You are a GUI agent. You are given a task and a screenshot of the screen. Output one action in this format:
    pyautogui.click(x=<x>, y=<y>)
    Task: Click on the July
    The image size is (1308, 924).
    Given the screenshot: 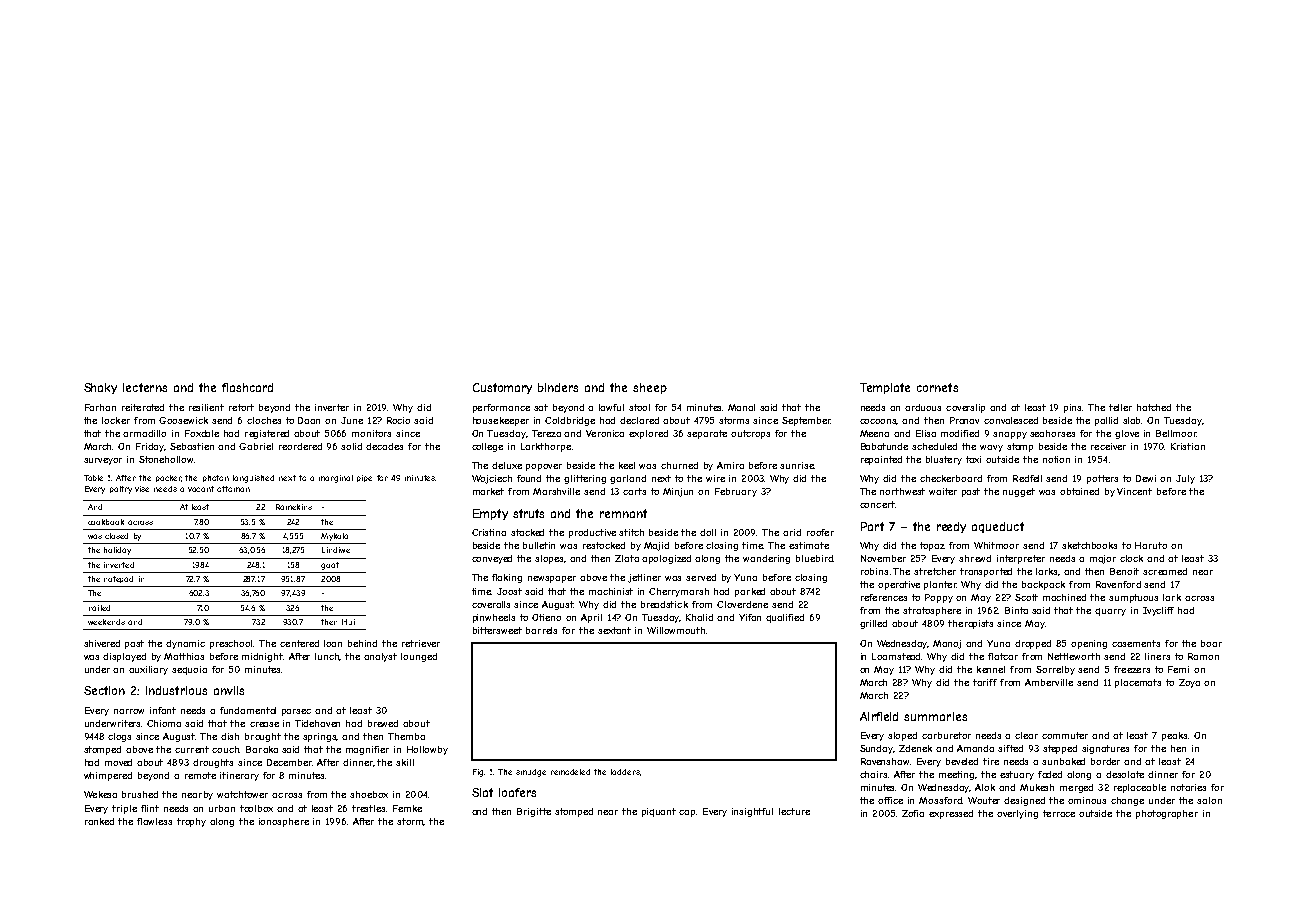 What is the action you would take?
    pyautogui.click(x=1185, y=479)
